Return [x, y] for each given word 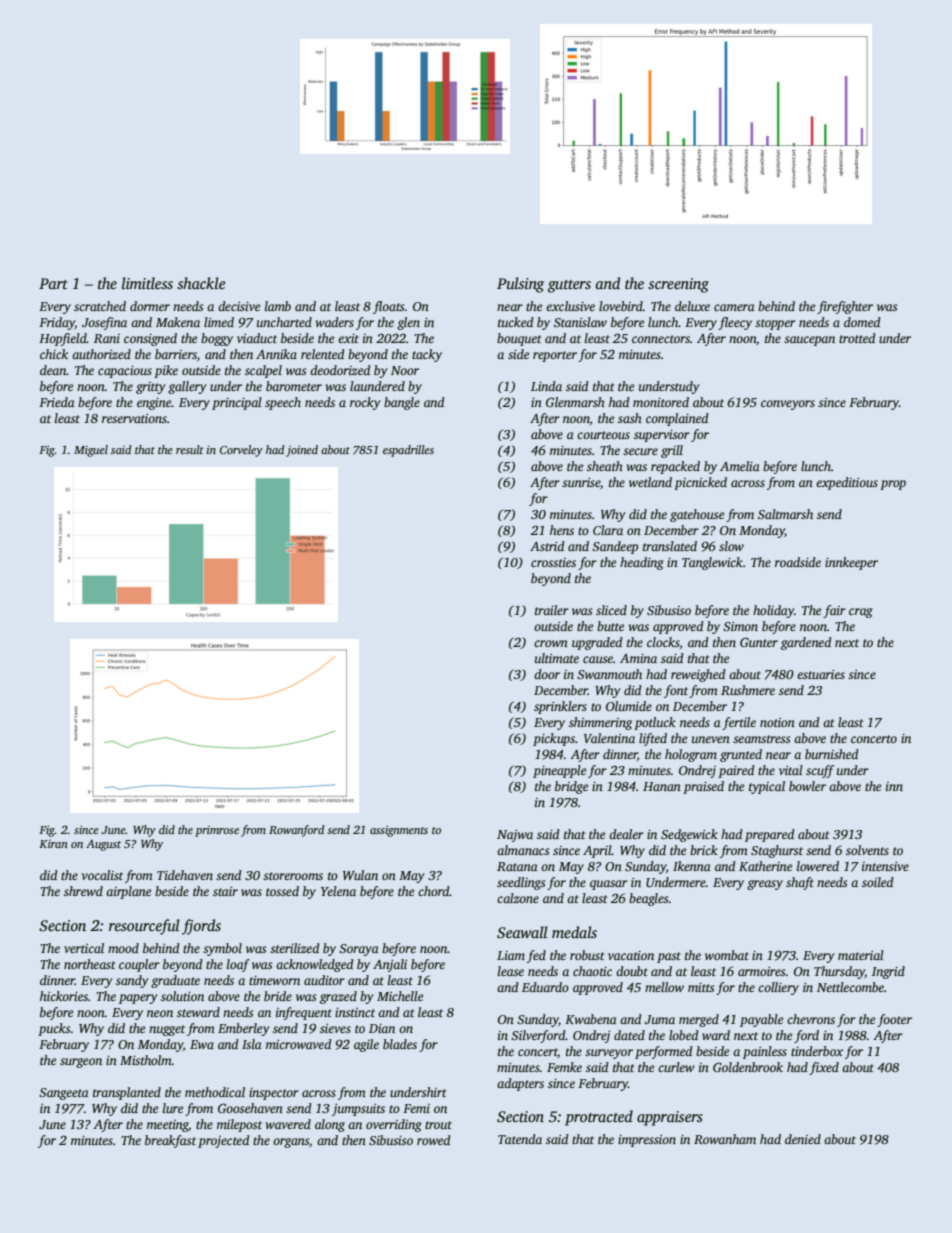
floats [388, 307]
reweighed [698, 675]
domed [862, 322]
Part [53, 283]
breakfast [170, 1141]
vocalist [102, 875]
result [190, 449]
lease [511, 971]
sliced [611, 610]
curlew [676, 1067]
